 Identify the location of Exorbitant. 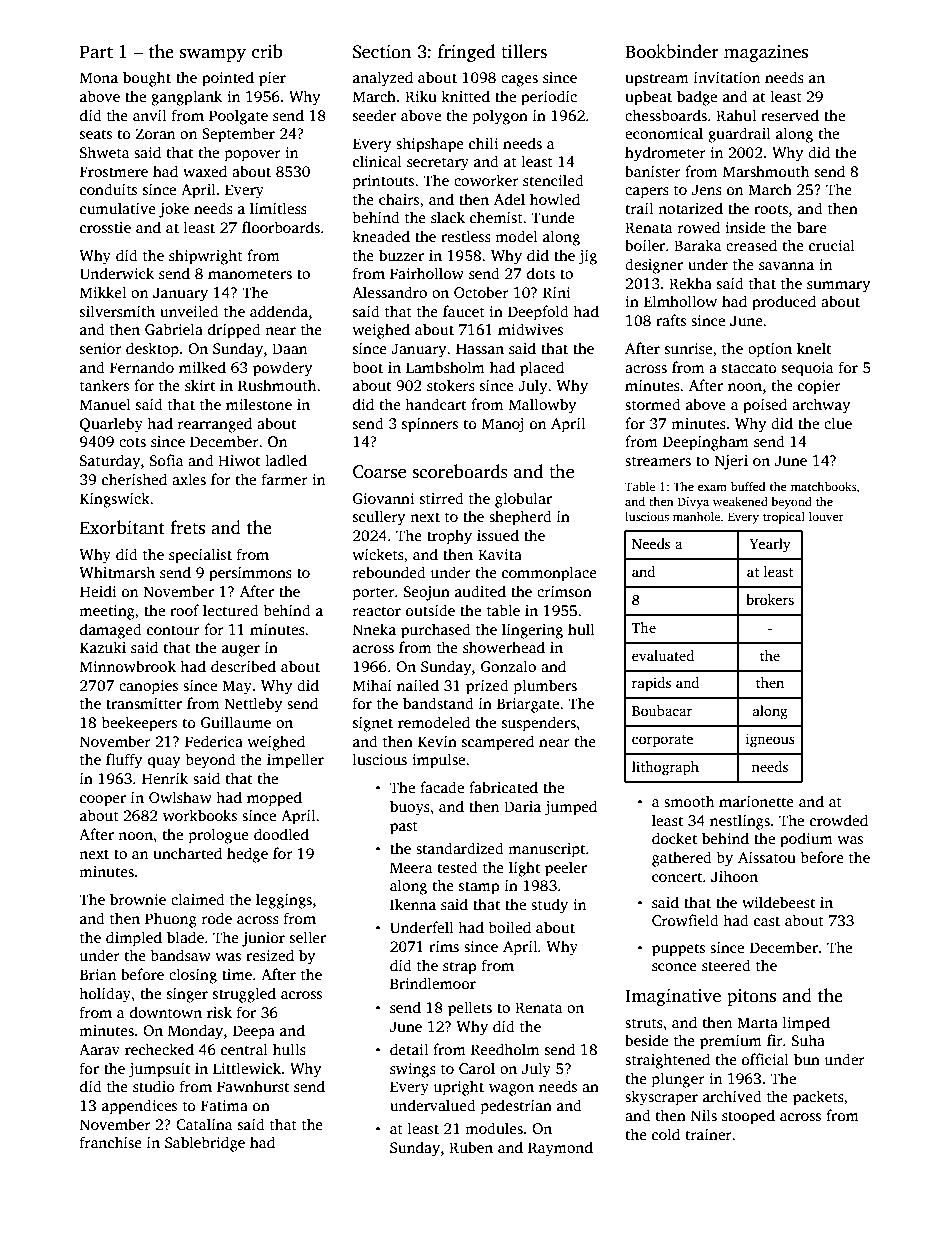
(122, 527).
